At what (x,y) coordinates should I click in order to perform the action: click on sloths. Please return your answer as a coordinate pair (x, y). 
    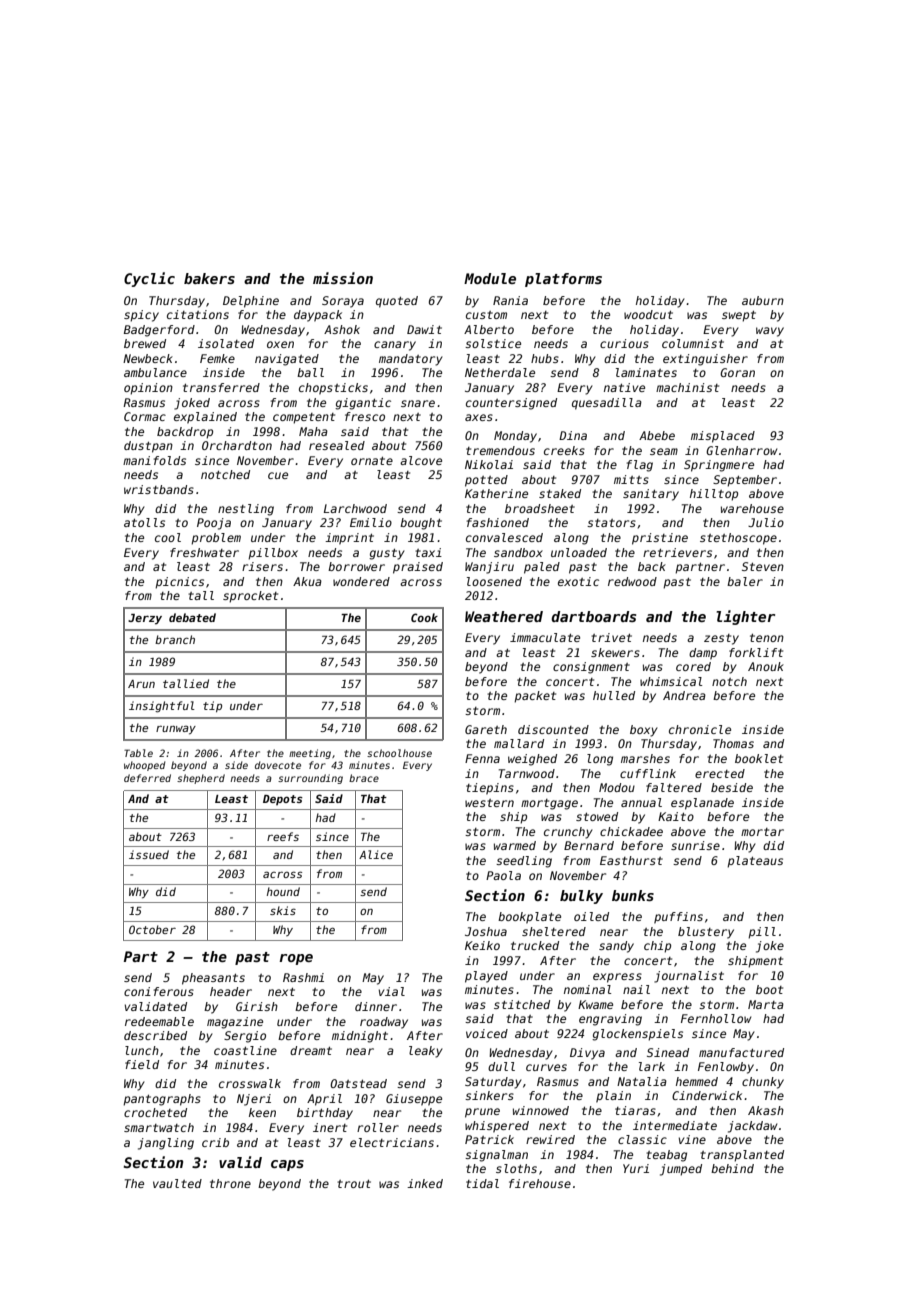
    Looking at the image, I should click on (516, 1168).
